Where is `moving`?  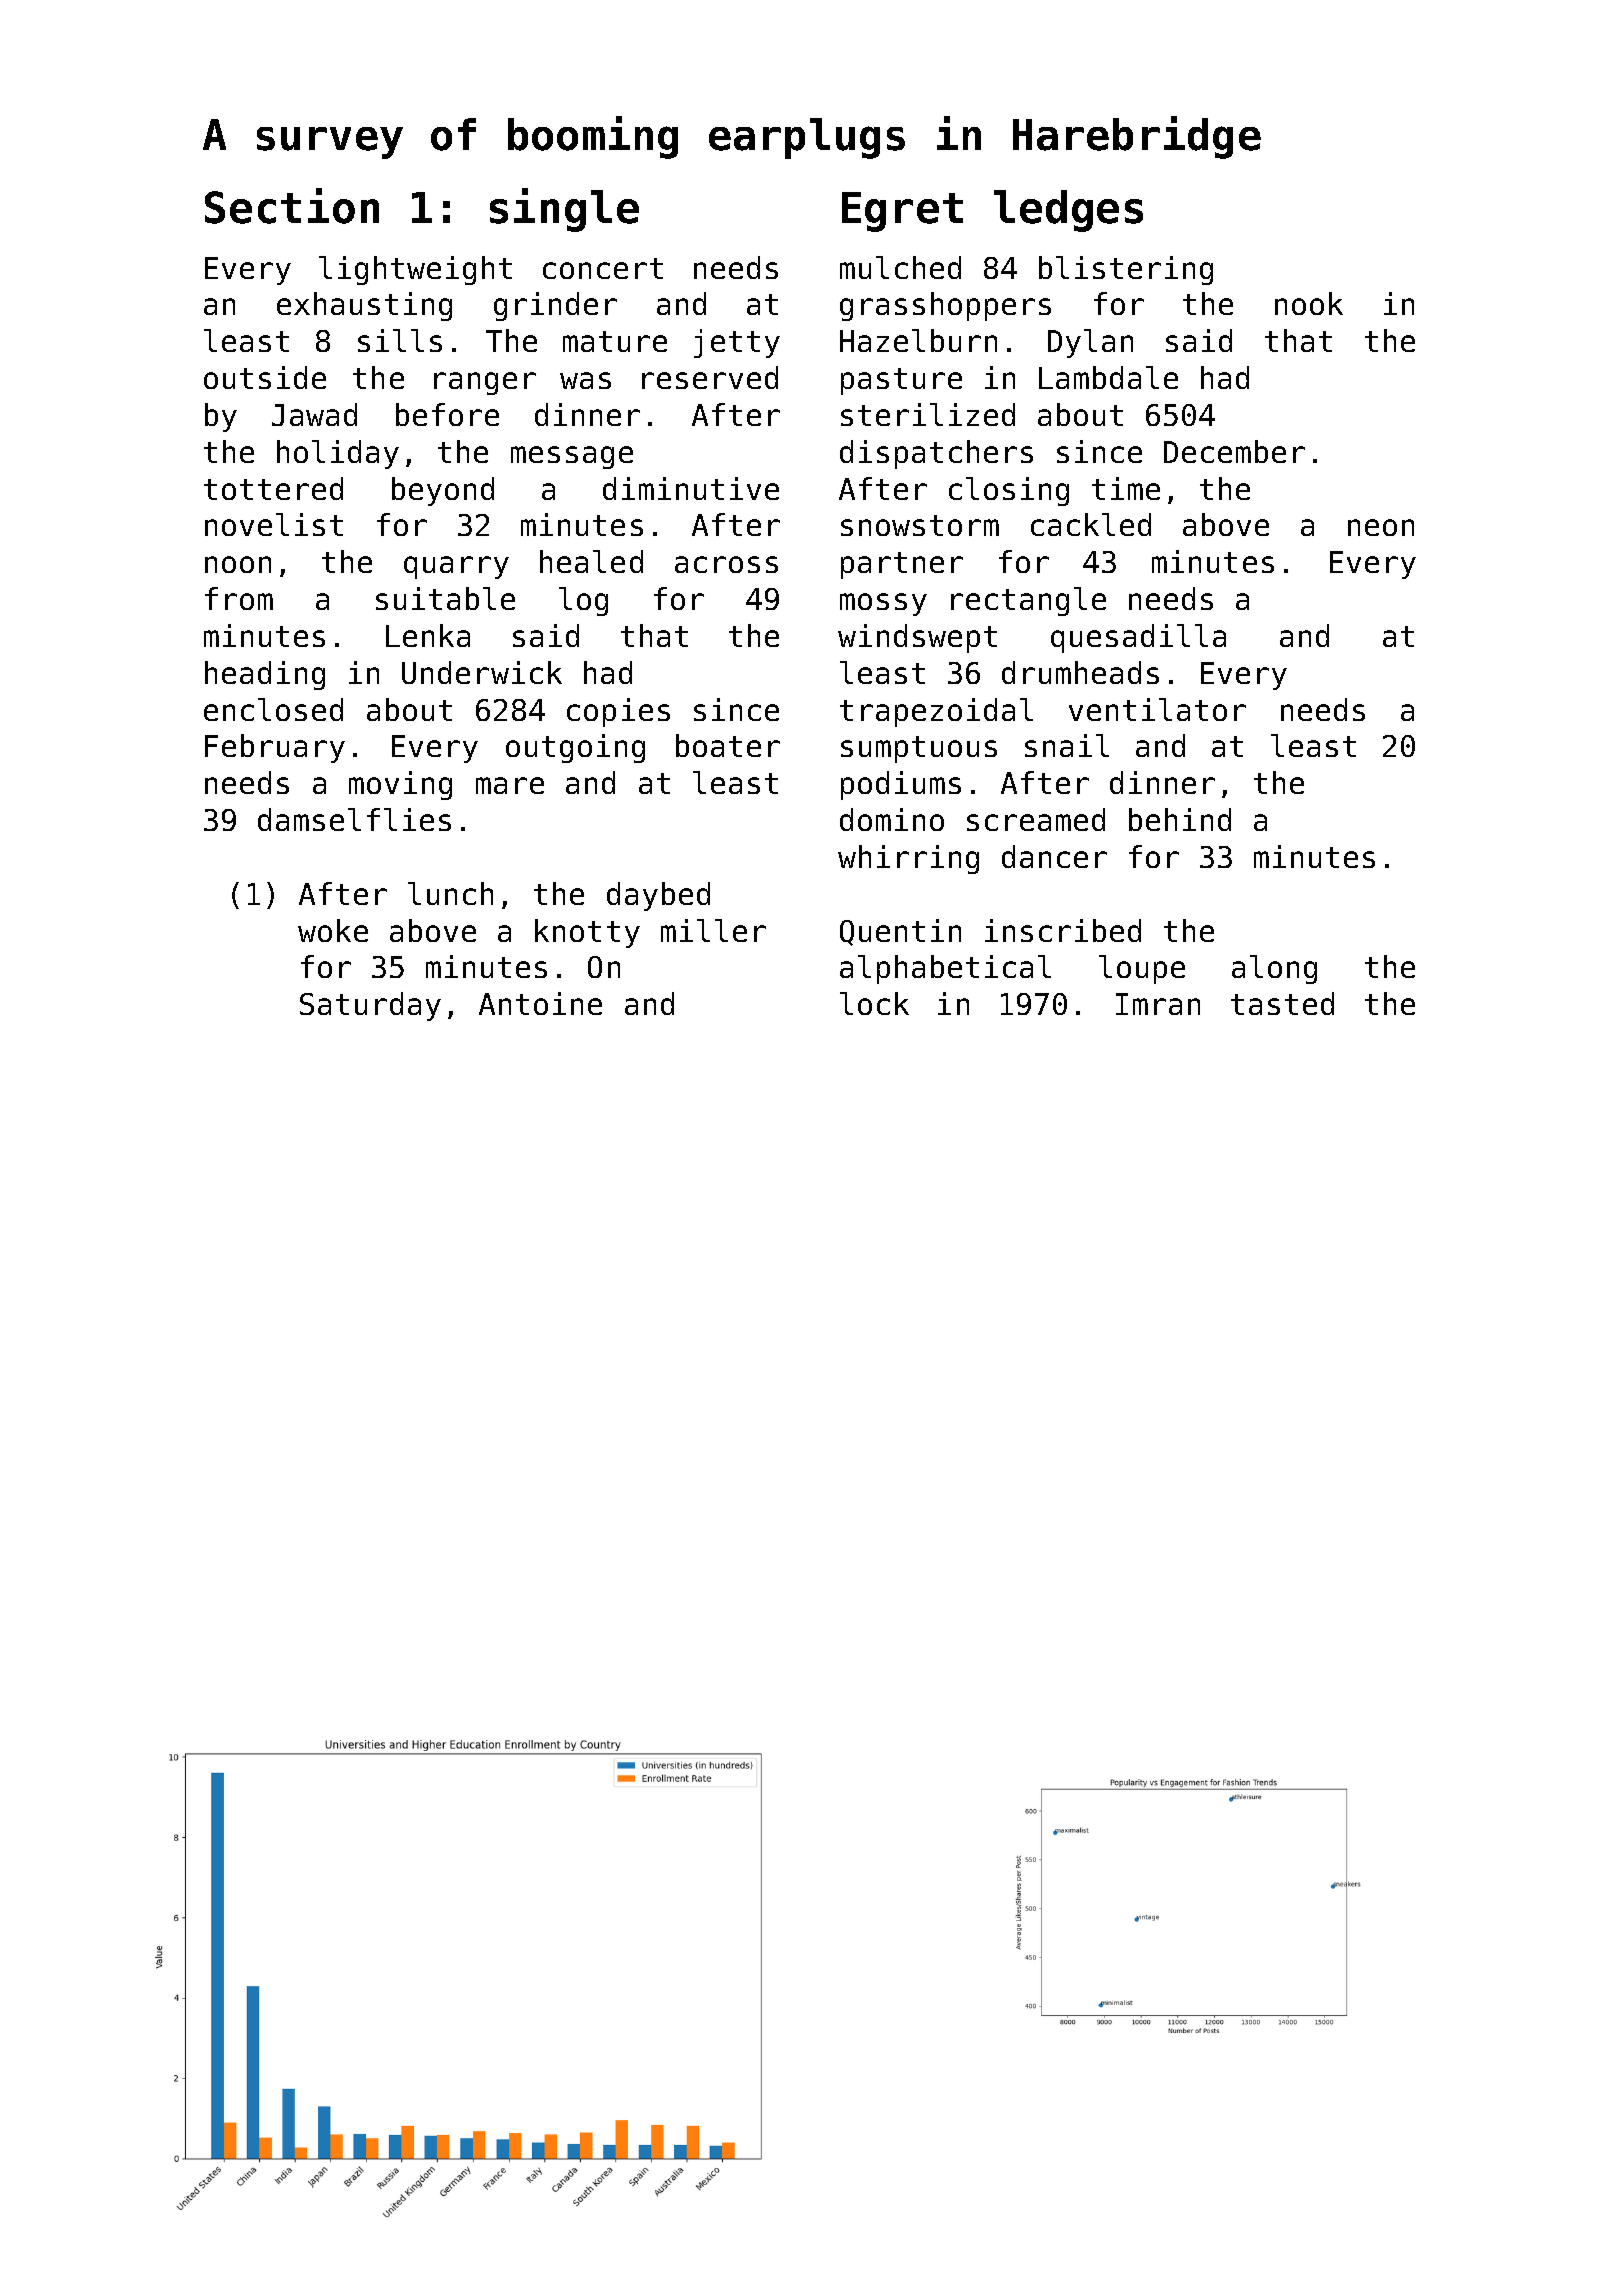
moving is located at coordinates (400, 785).
